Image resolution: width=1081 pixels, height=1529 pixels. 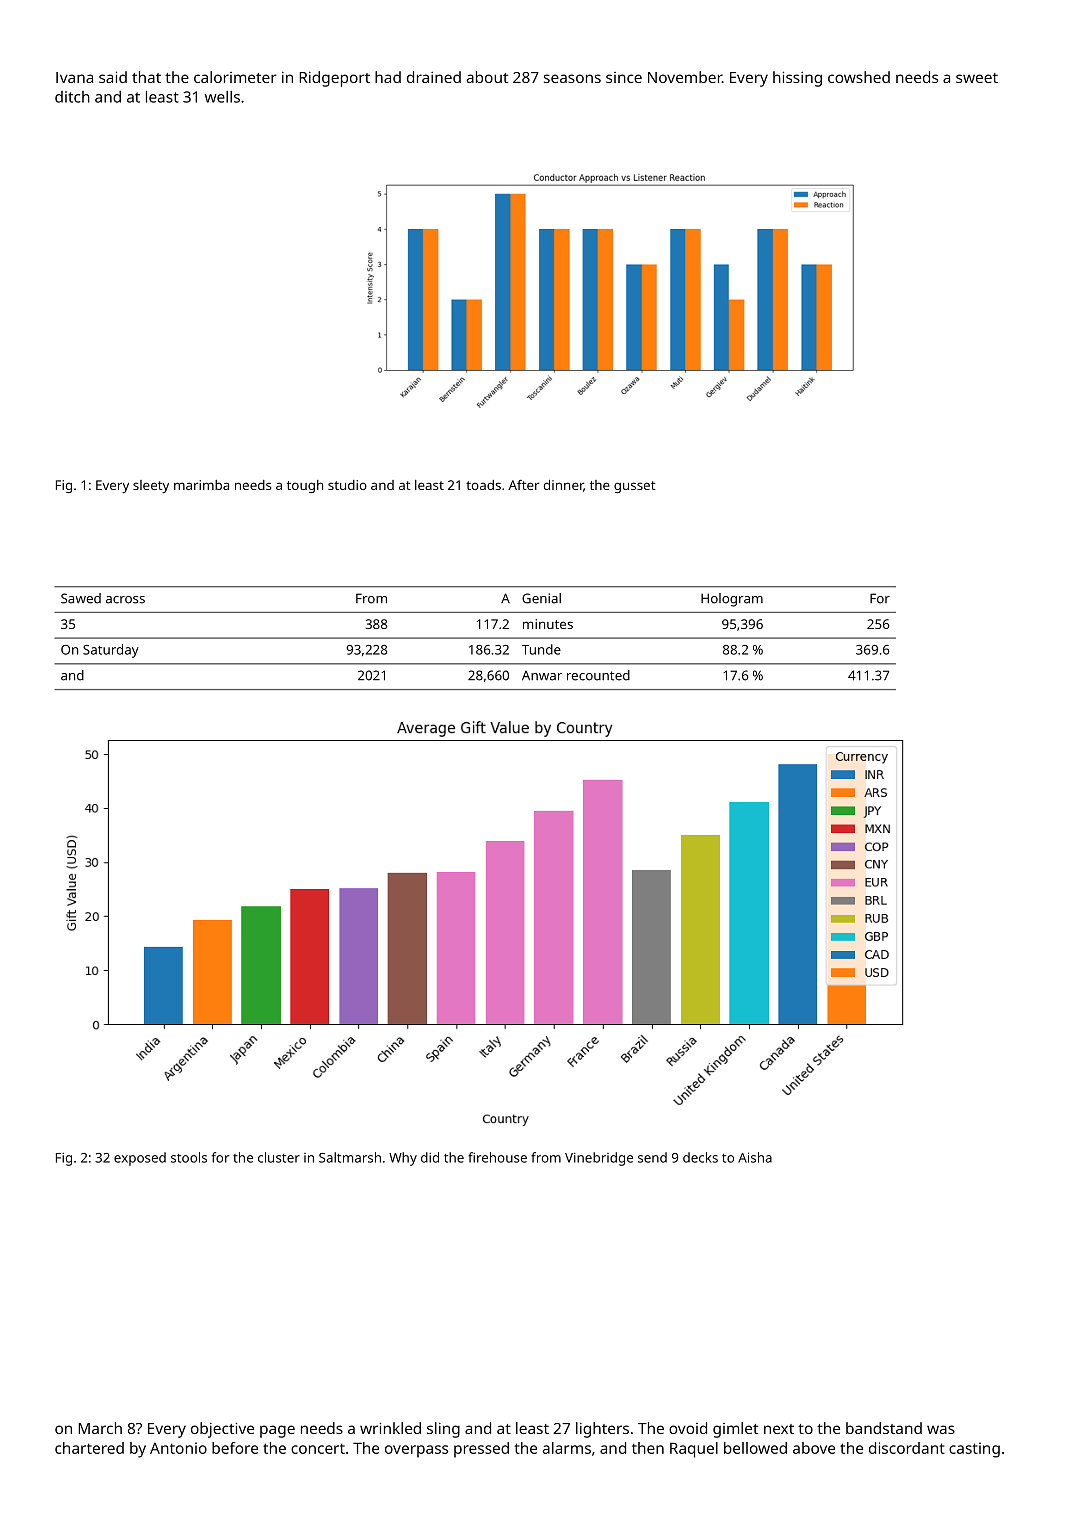 I want to click on Aisha, so click(x=755, y=1157).
